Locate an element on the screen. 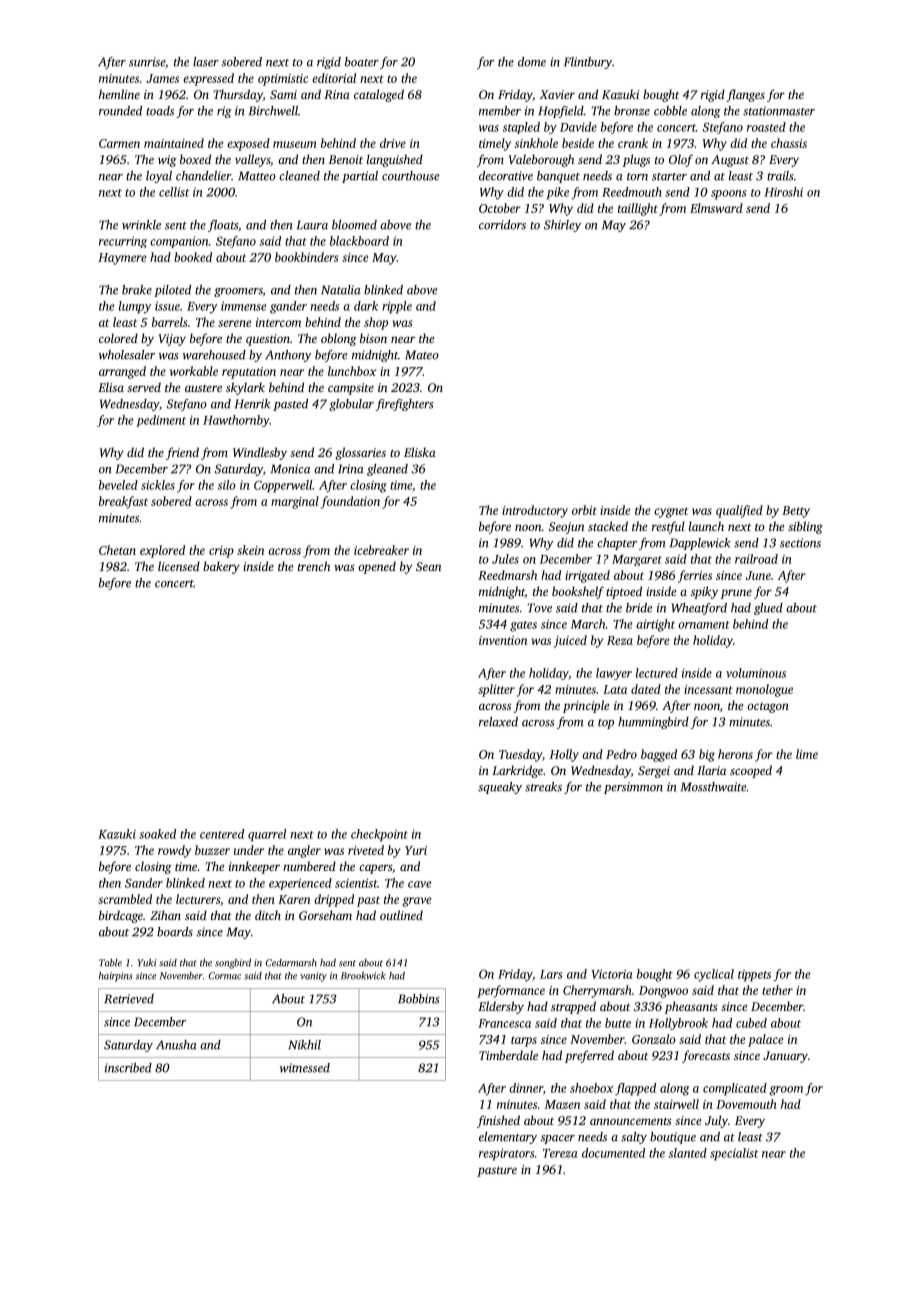 This screenshot has height=1308, width=924. squeaky is located at coordinates (500, 788).
